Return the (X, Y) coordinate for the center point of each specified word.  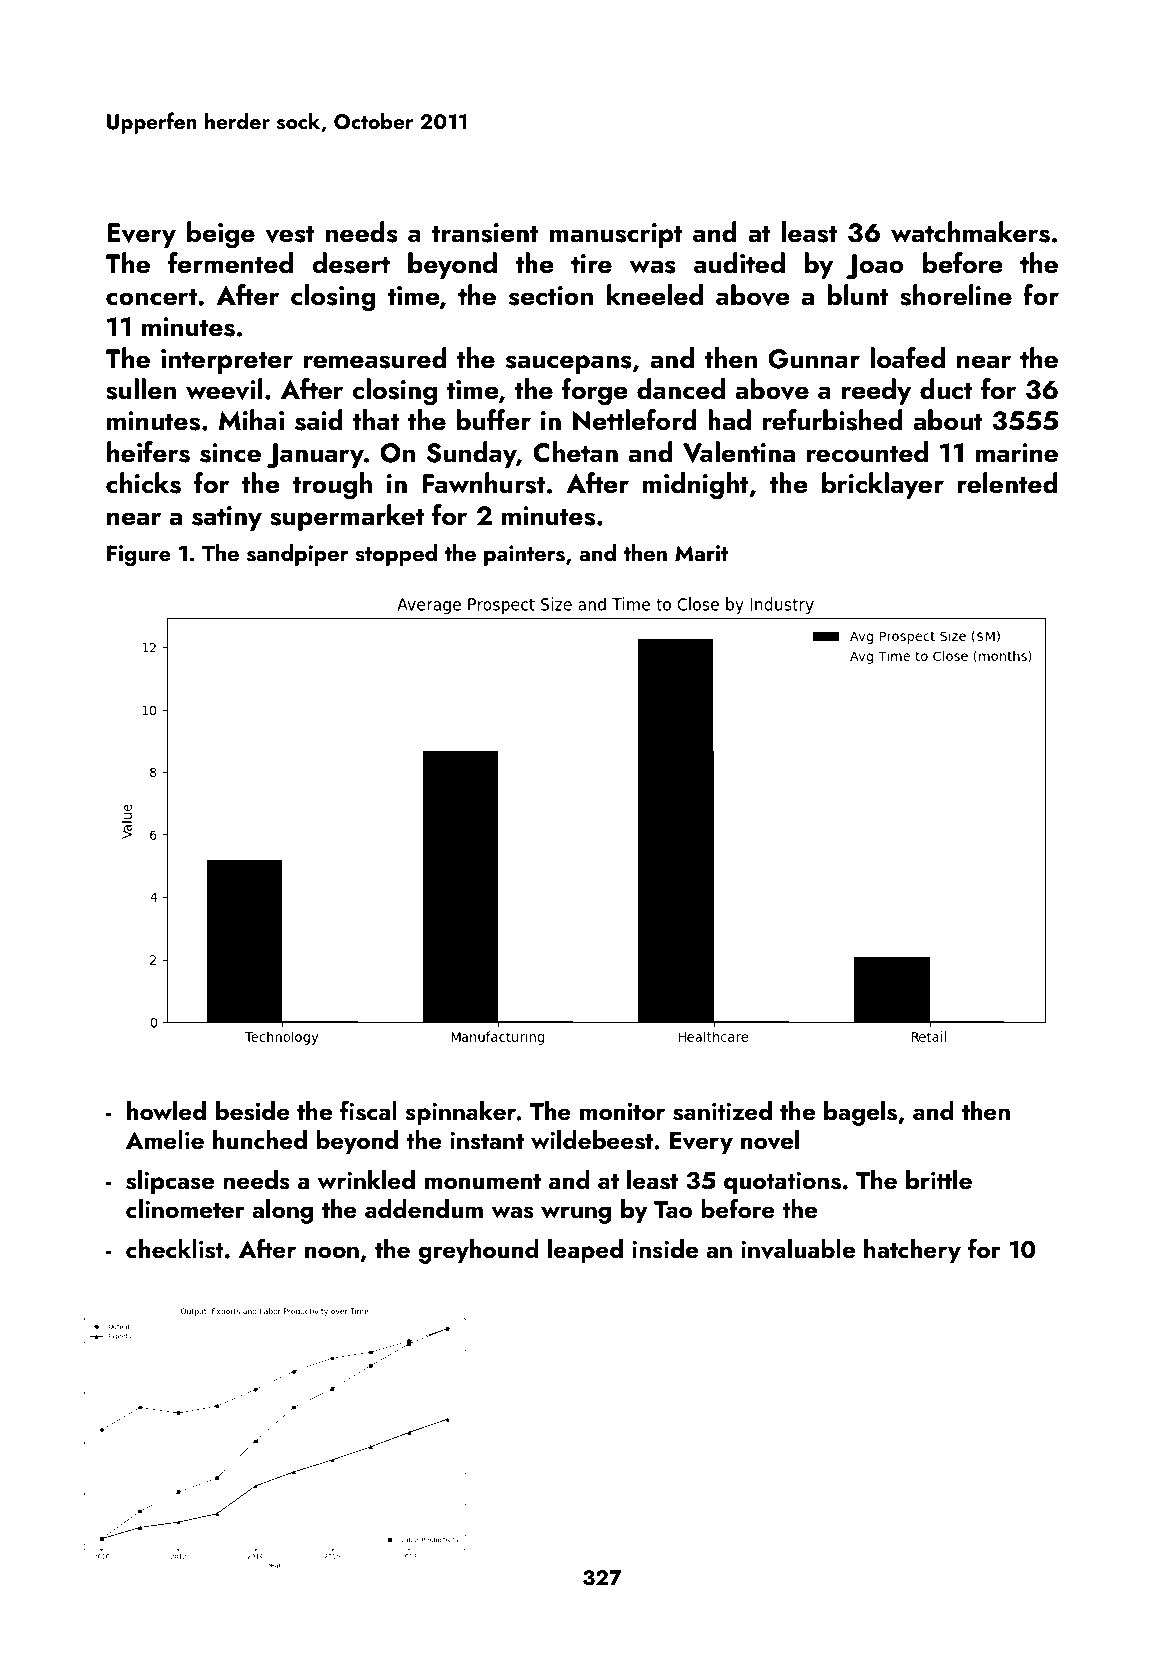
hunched (260, 1140)
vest (290, 234)
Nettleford (635, 420)
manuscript (616, 235)
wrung (576, 1215)
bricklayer (883, 485)
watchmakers (970, 232)
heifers (148, 452)
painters (524, 555)
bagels (860, 1113)
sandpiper (298, 555)
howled (166, 1111)
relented (1007, 483)
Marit (701, 553)
